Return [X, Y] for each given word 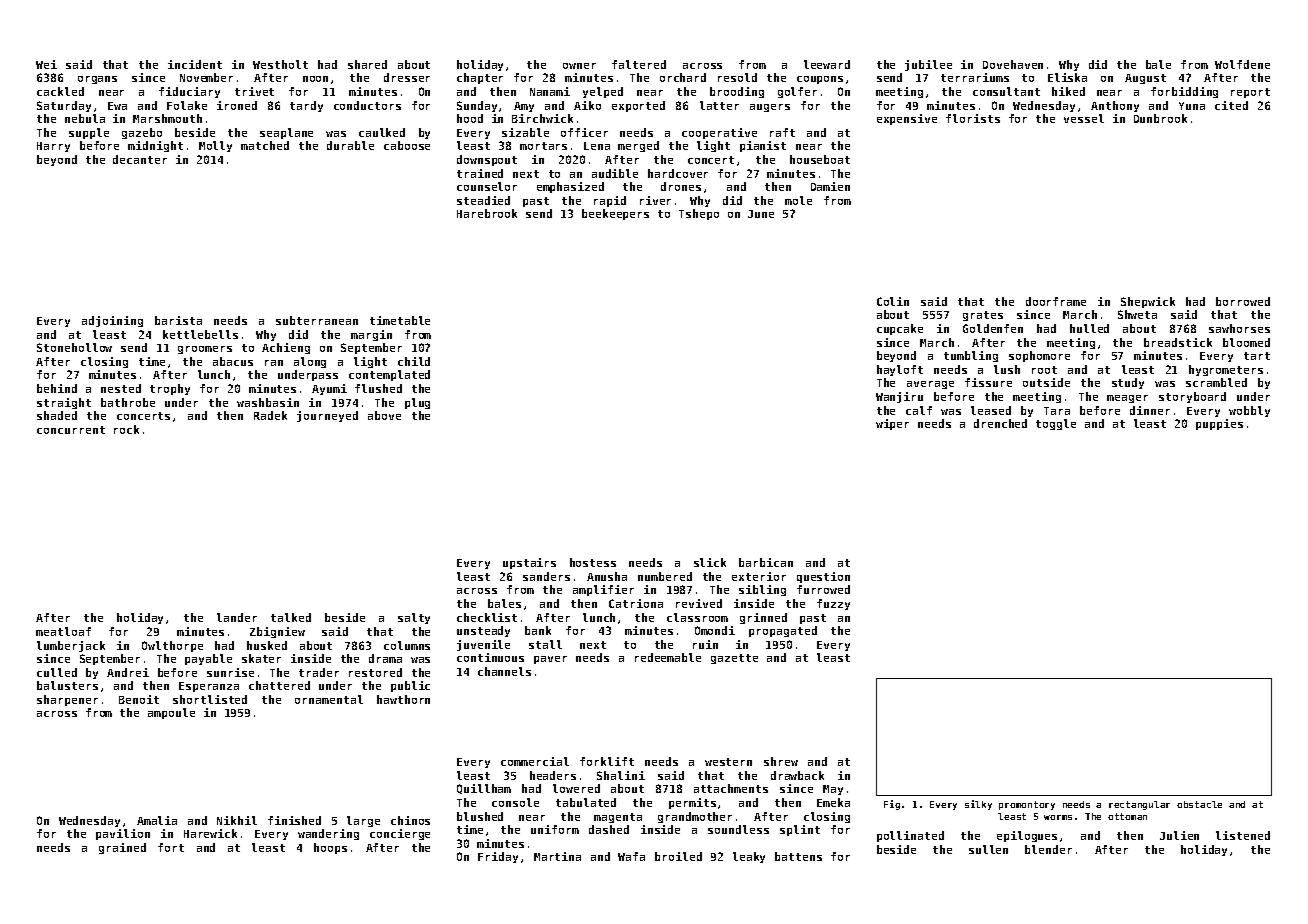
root [1044, 370]
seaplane [286, 133]
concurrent [71, 430]
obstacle [1199, 804]
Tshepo [699, 214]
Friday [498, 857]
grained [122, 848]
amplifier [603, 590]
